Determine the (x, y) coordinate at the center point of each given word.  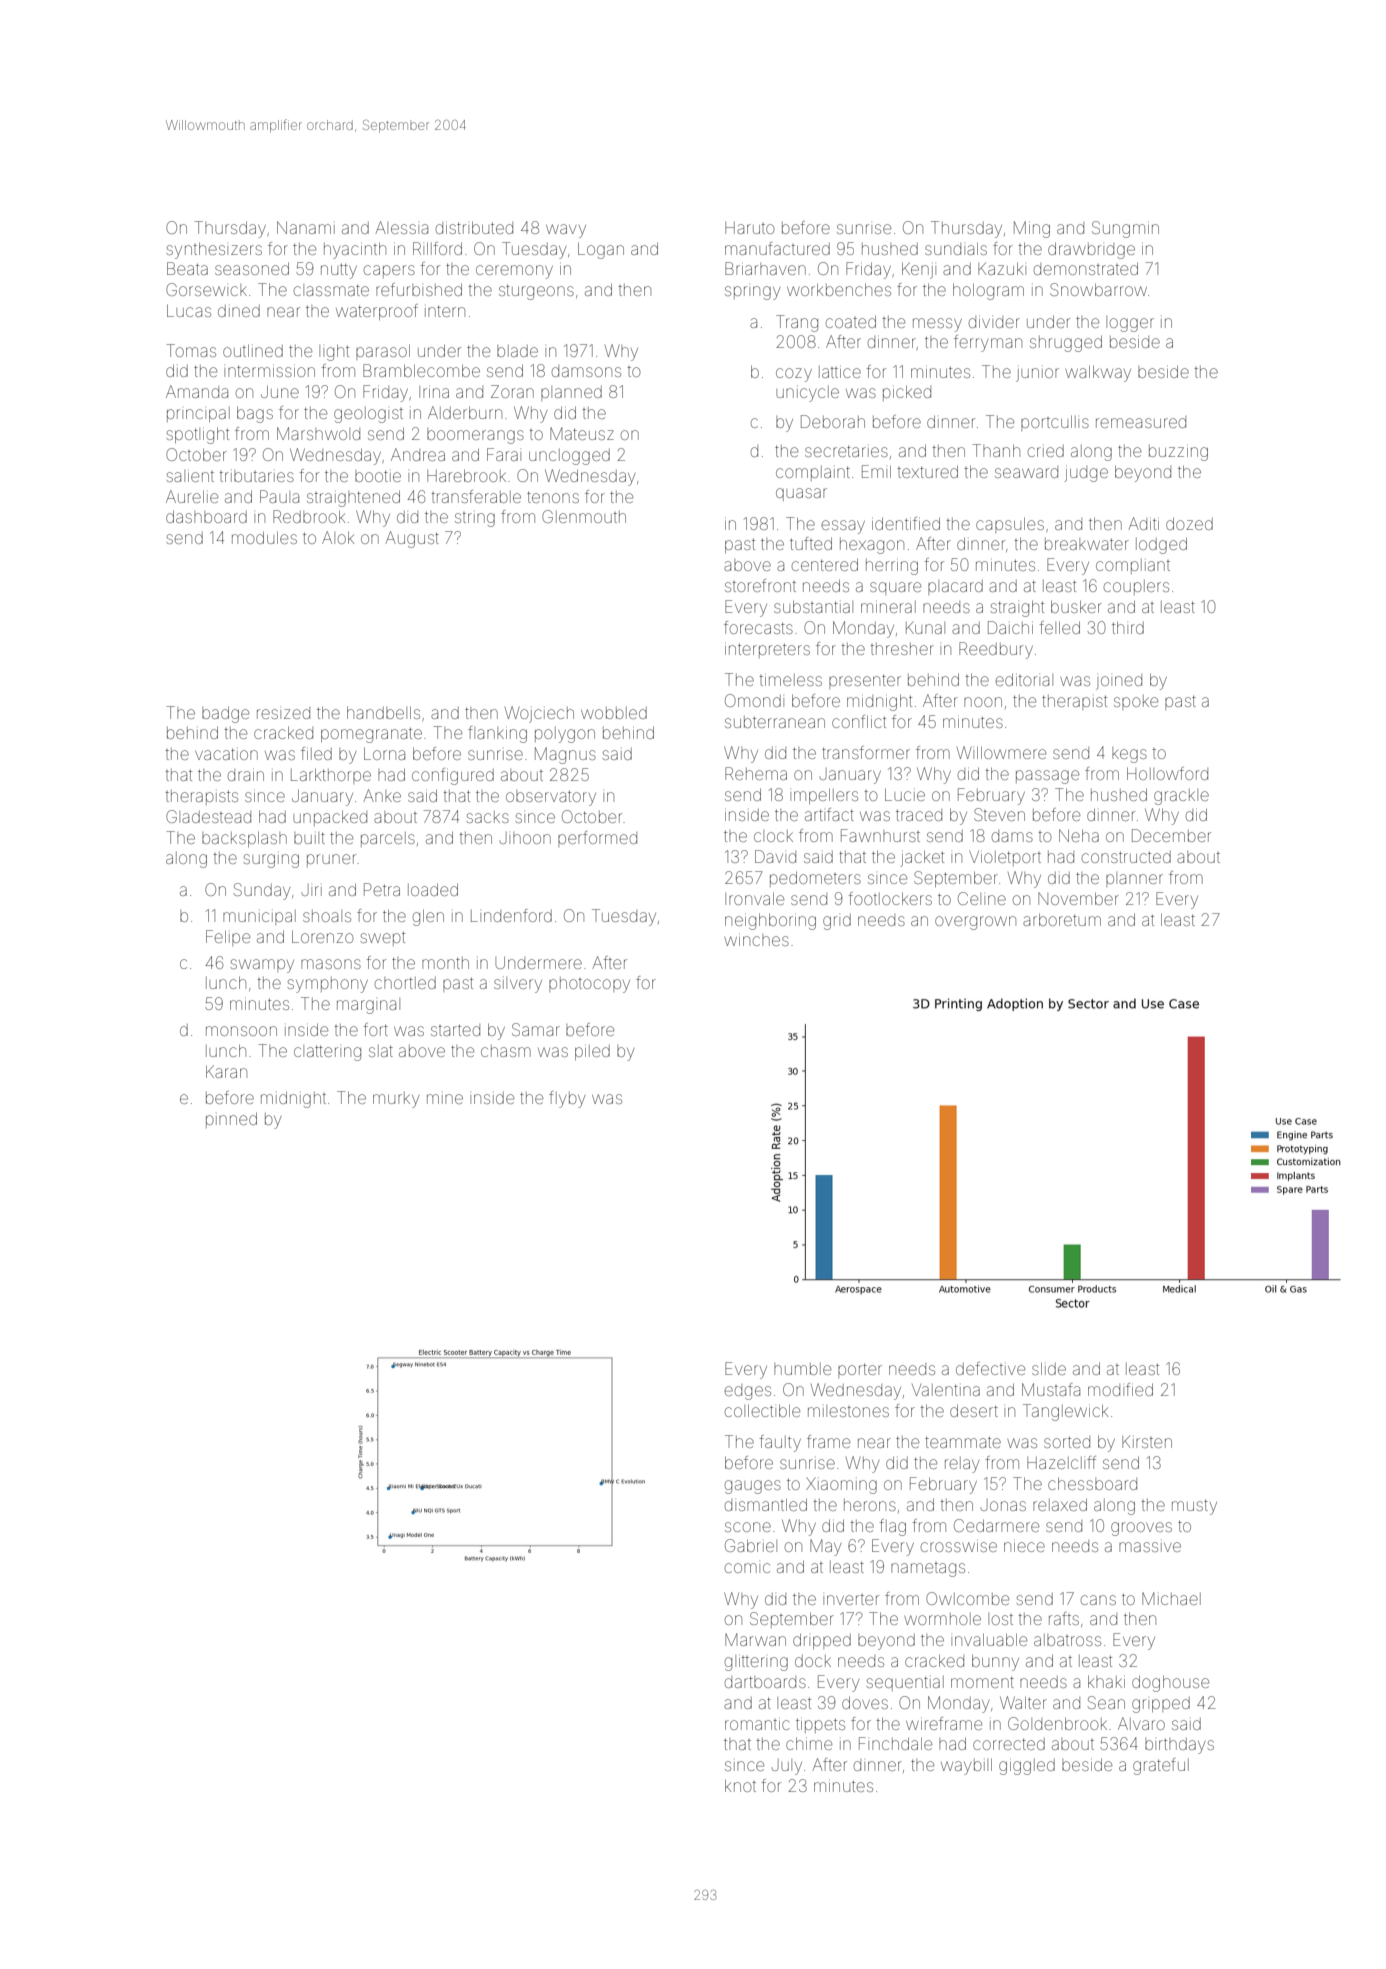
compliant (1133, 566)
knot (740, 1785)
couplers (1136, 587)
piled (592, 1052)
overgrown (975, 923)
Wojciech (539, 714)
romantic (757, 1725)
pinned (231, 1120)
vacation (226, 754)
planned (571, 393)
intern (445, 311)
